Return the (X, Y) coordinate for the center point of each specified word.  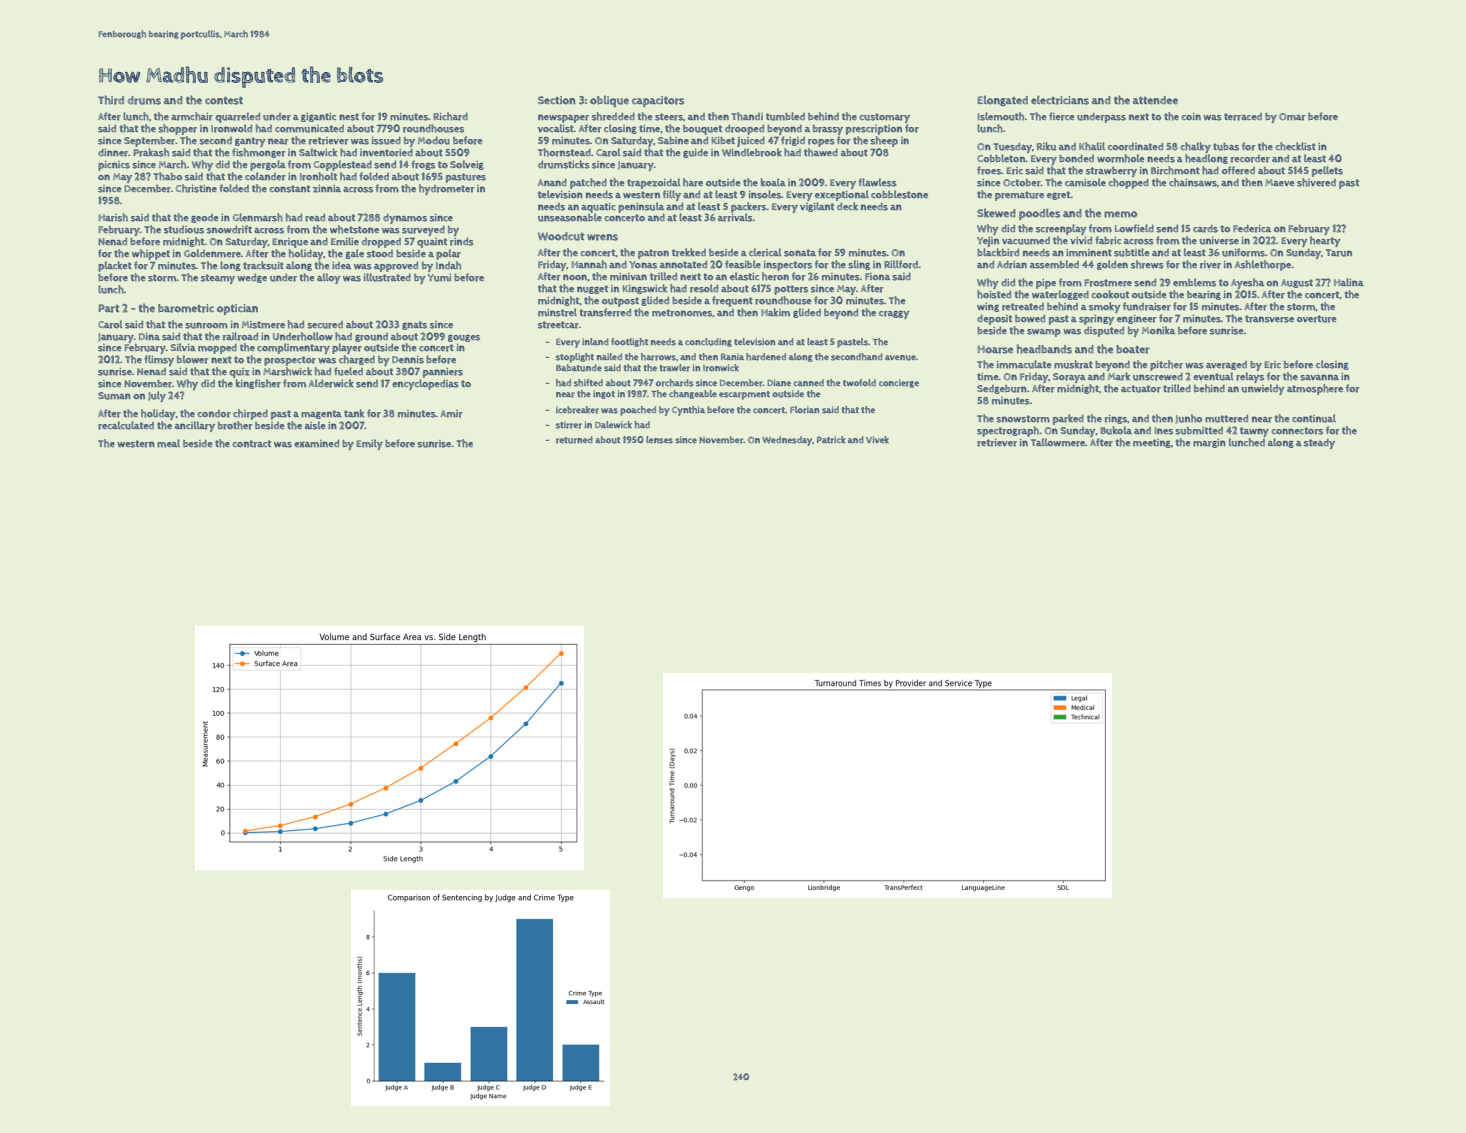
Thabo (167, 176)
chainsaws (1193, 182)
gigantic (318, 117)
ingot (604, 394)
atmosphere (1315, 389)
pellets (1327, 171)
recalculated (126, 425)
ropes (821, 143)
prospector (290, 361)
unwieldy (1263, 389)
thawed (821, 152)
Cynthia (688, 411)
